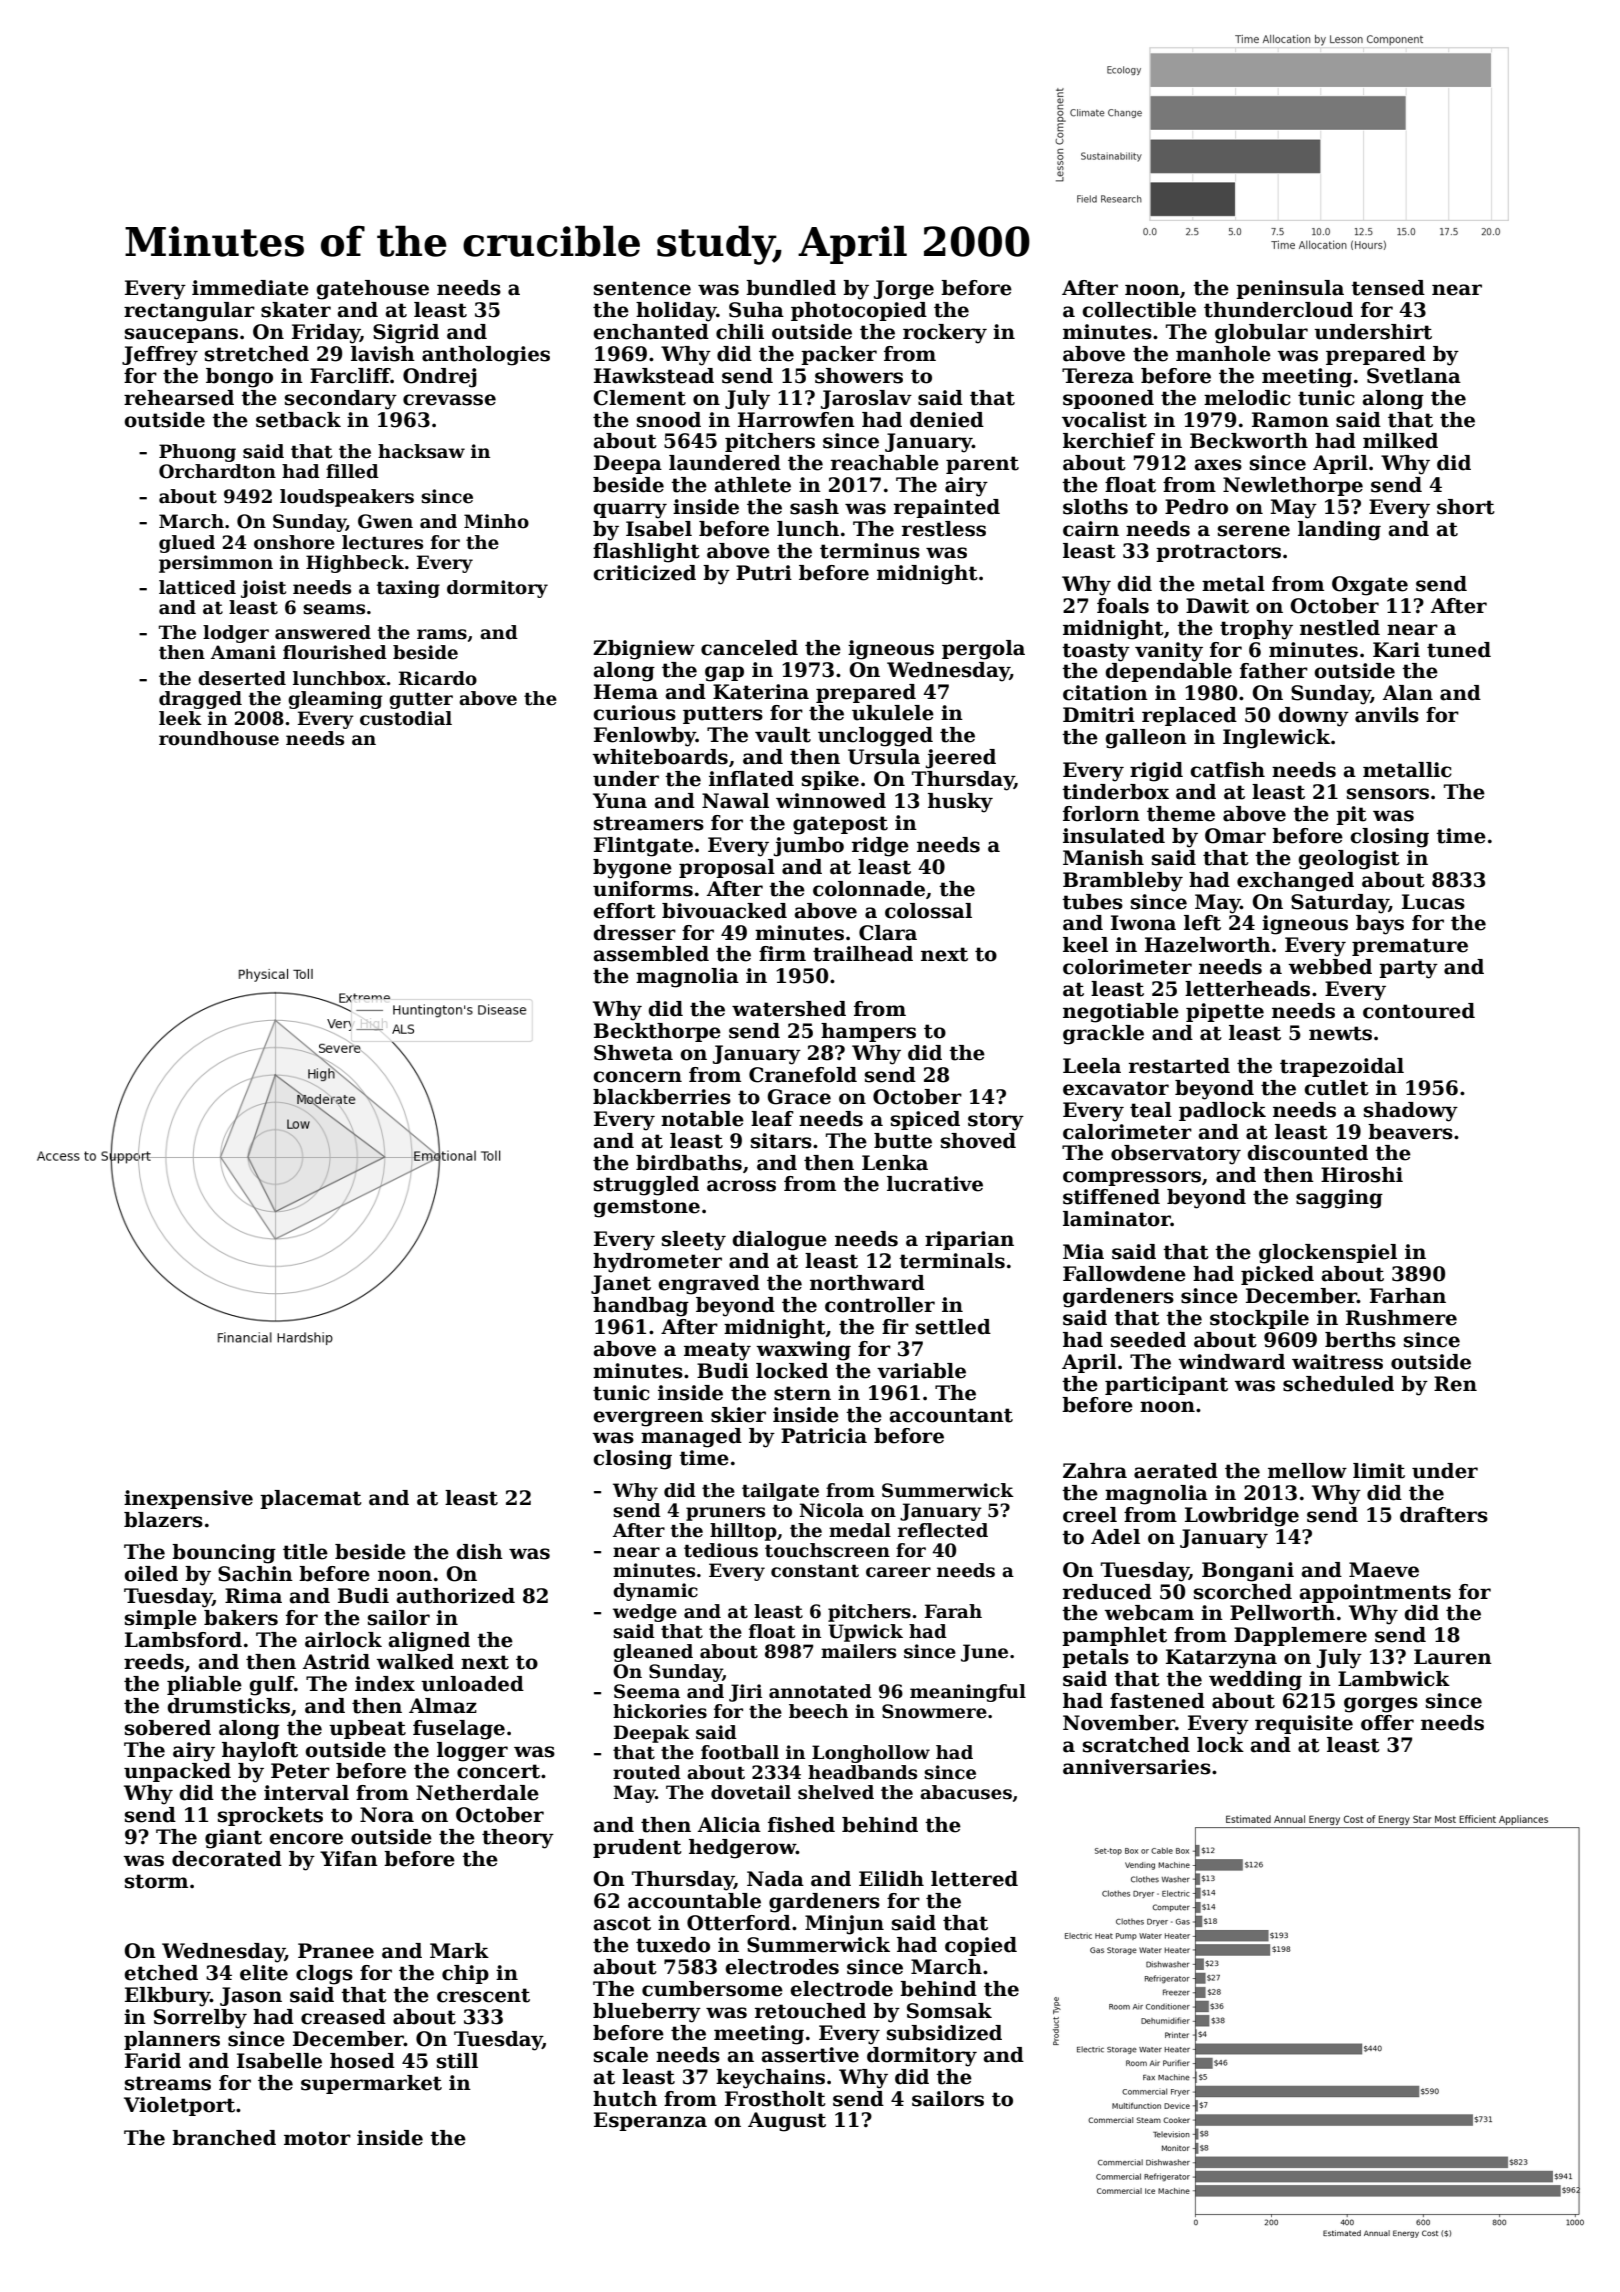 This screenshot has height=2292, width=1620. I want to click on Yifan, so click(349, 1859).
